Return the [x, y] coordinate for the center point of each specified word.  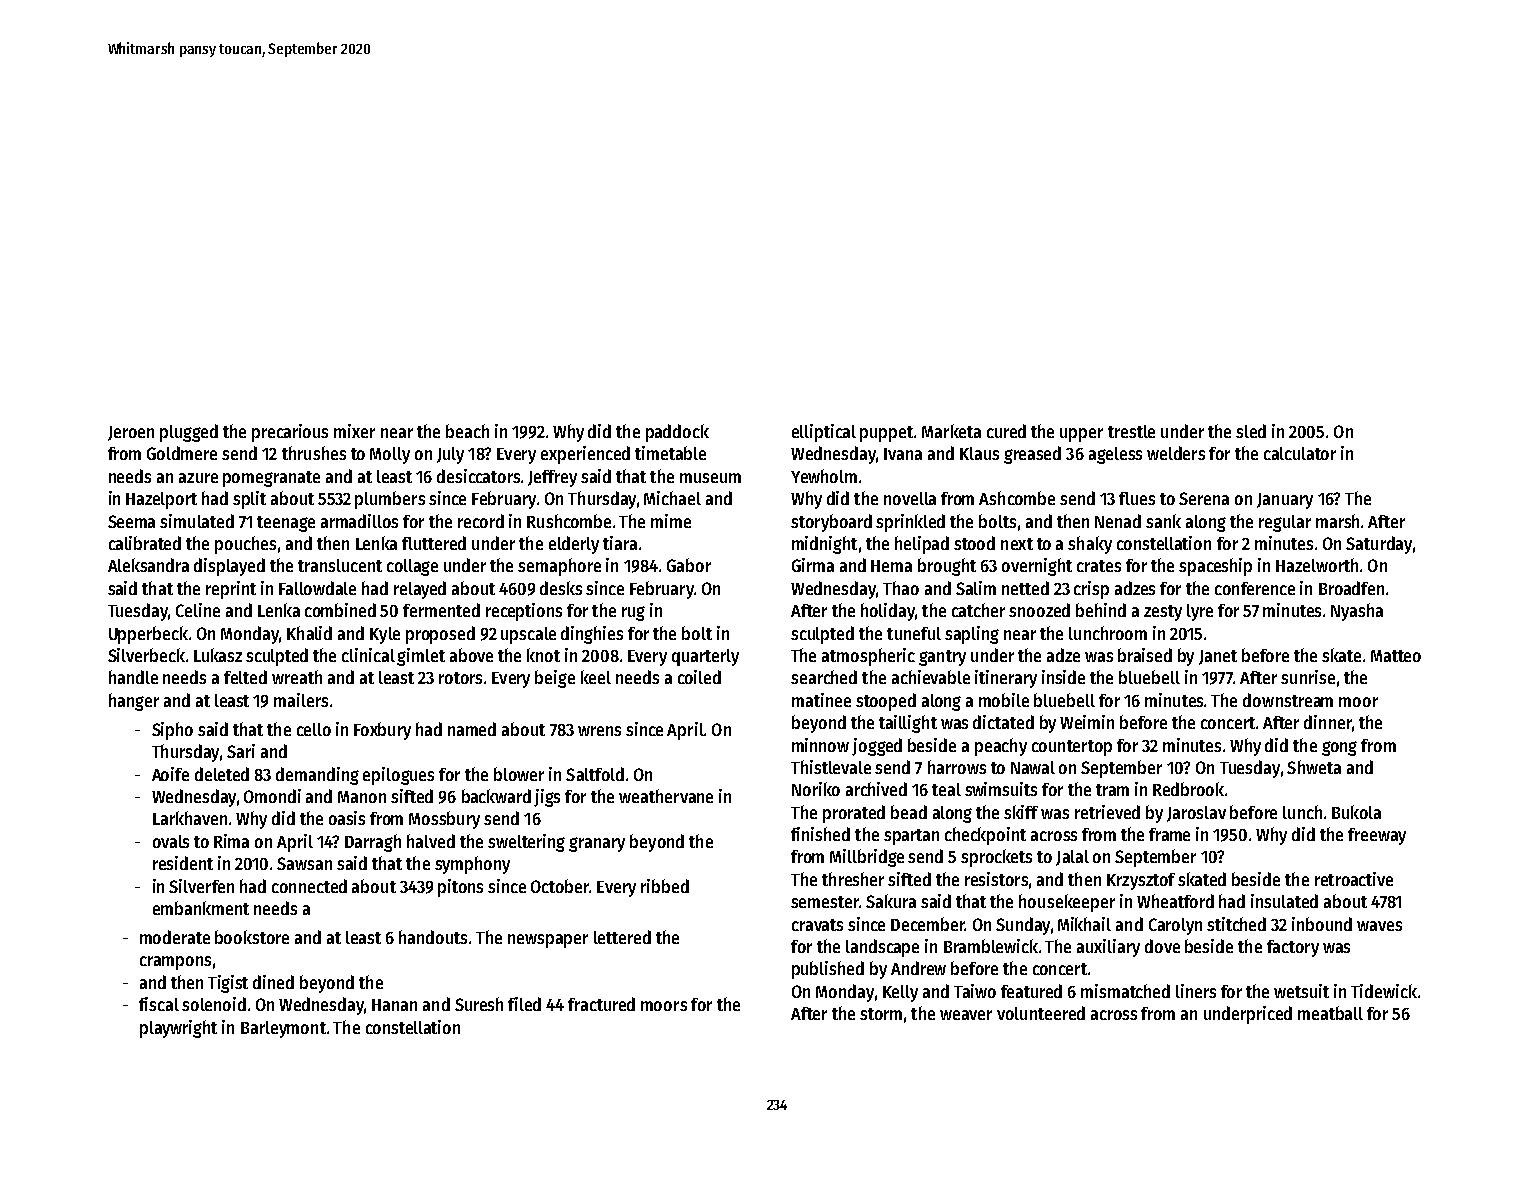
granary [597, 844]
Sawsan [304, 863]
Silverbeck [146, 655]
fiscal [159, 1004]
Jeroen [131, 433]
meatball [1330, 1013]
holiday [888, 612]
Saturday [1379, 545]
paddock [677, 433]
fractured [601, 1004]
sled [1251, 431]
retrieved [1107, 812]
